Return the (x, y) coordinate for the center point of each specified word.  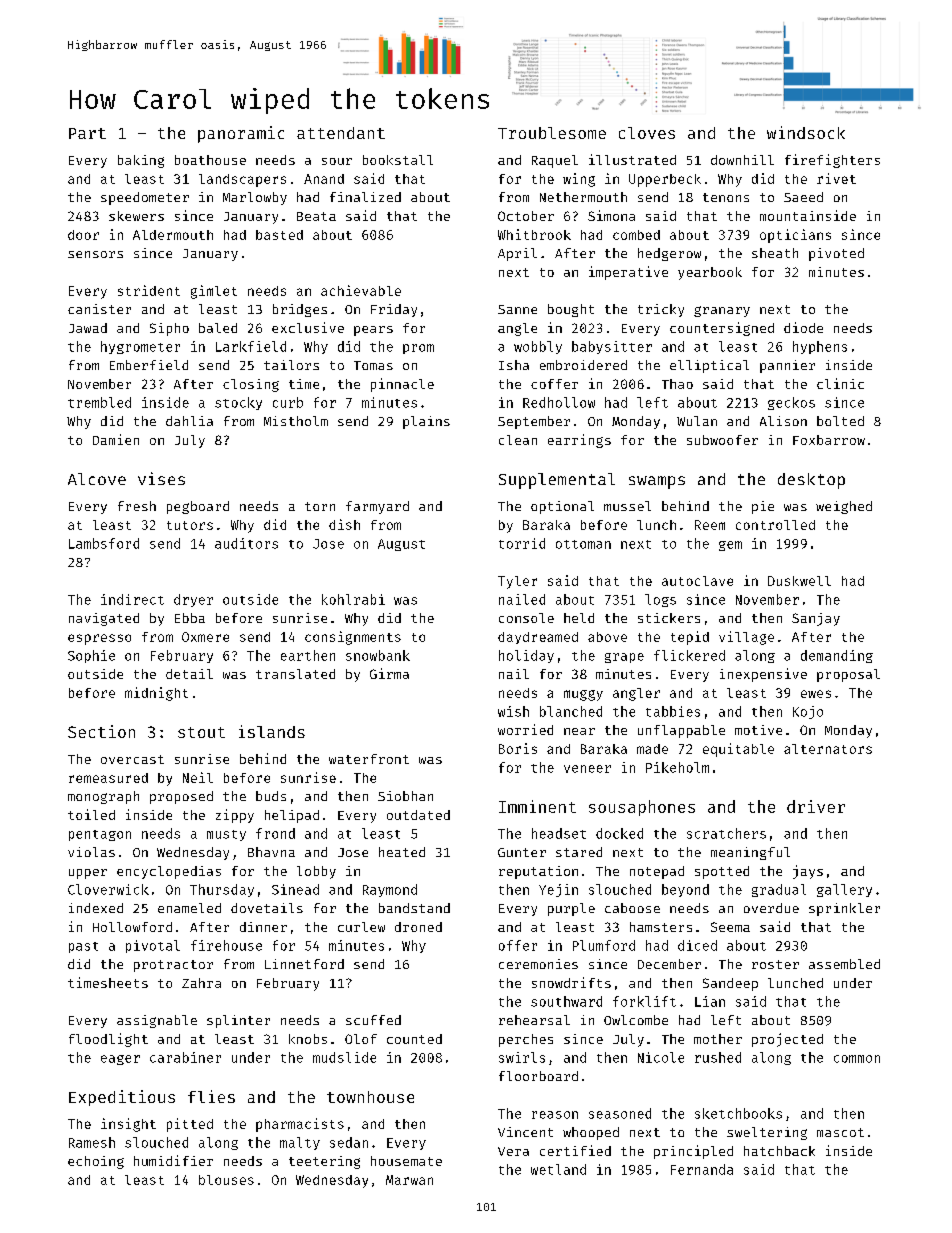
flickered (689, 655)
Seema (730, 927)
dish (344, 524)
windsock (806, 132)
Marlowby (255, 198)
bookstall (398, 160)
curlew (361, 927)
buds (271, 796)
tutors (190, 525)
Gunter (522, 852)
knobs (308, 1039)
